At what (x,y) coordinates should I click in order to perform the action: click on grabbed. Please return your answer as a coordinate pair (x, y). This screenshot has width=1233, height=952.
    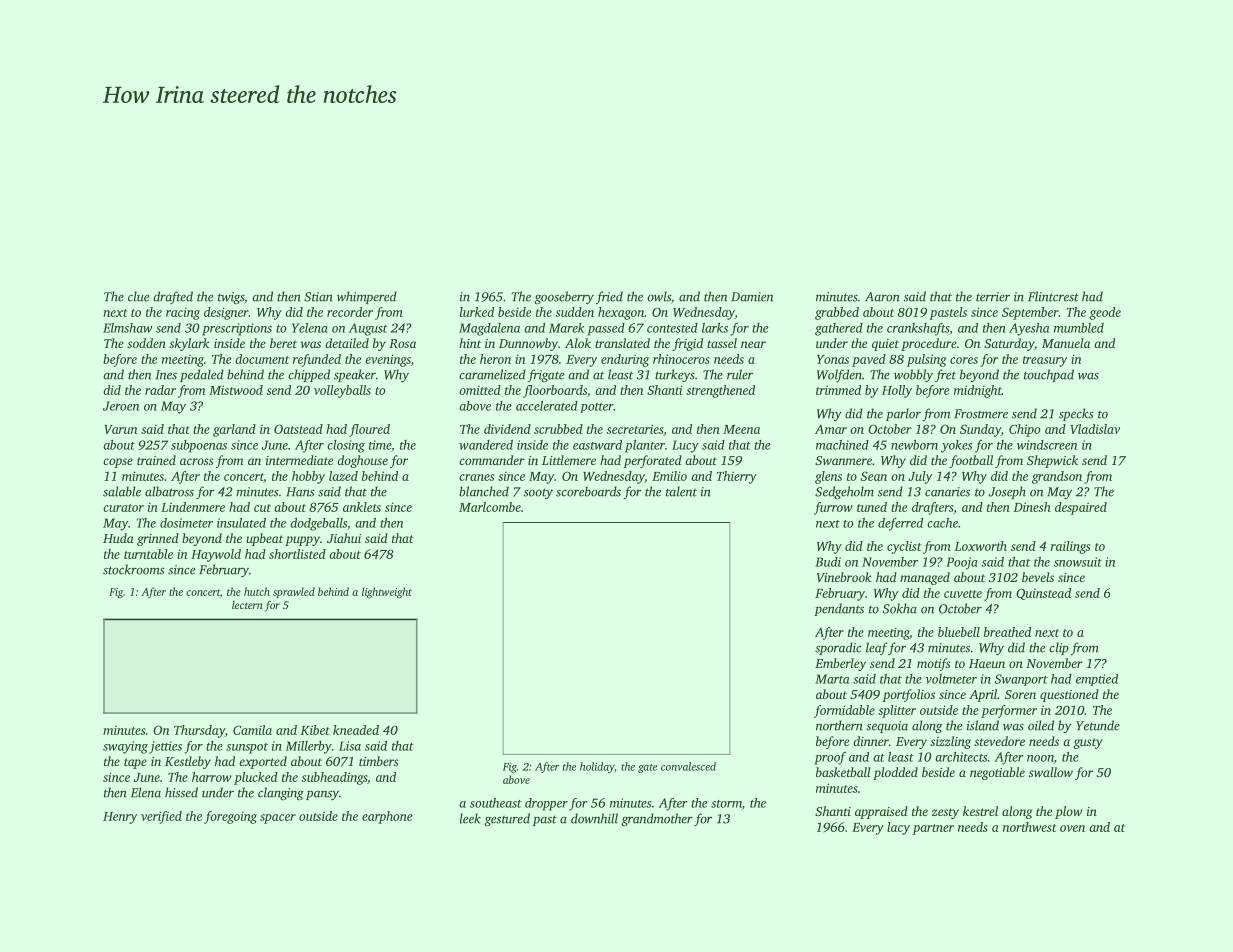
    Looking at the image, I should click on (837, 313).
